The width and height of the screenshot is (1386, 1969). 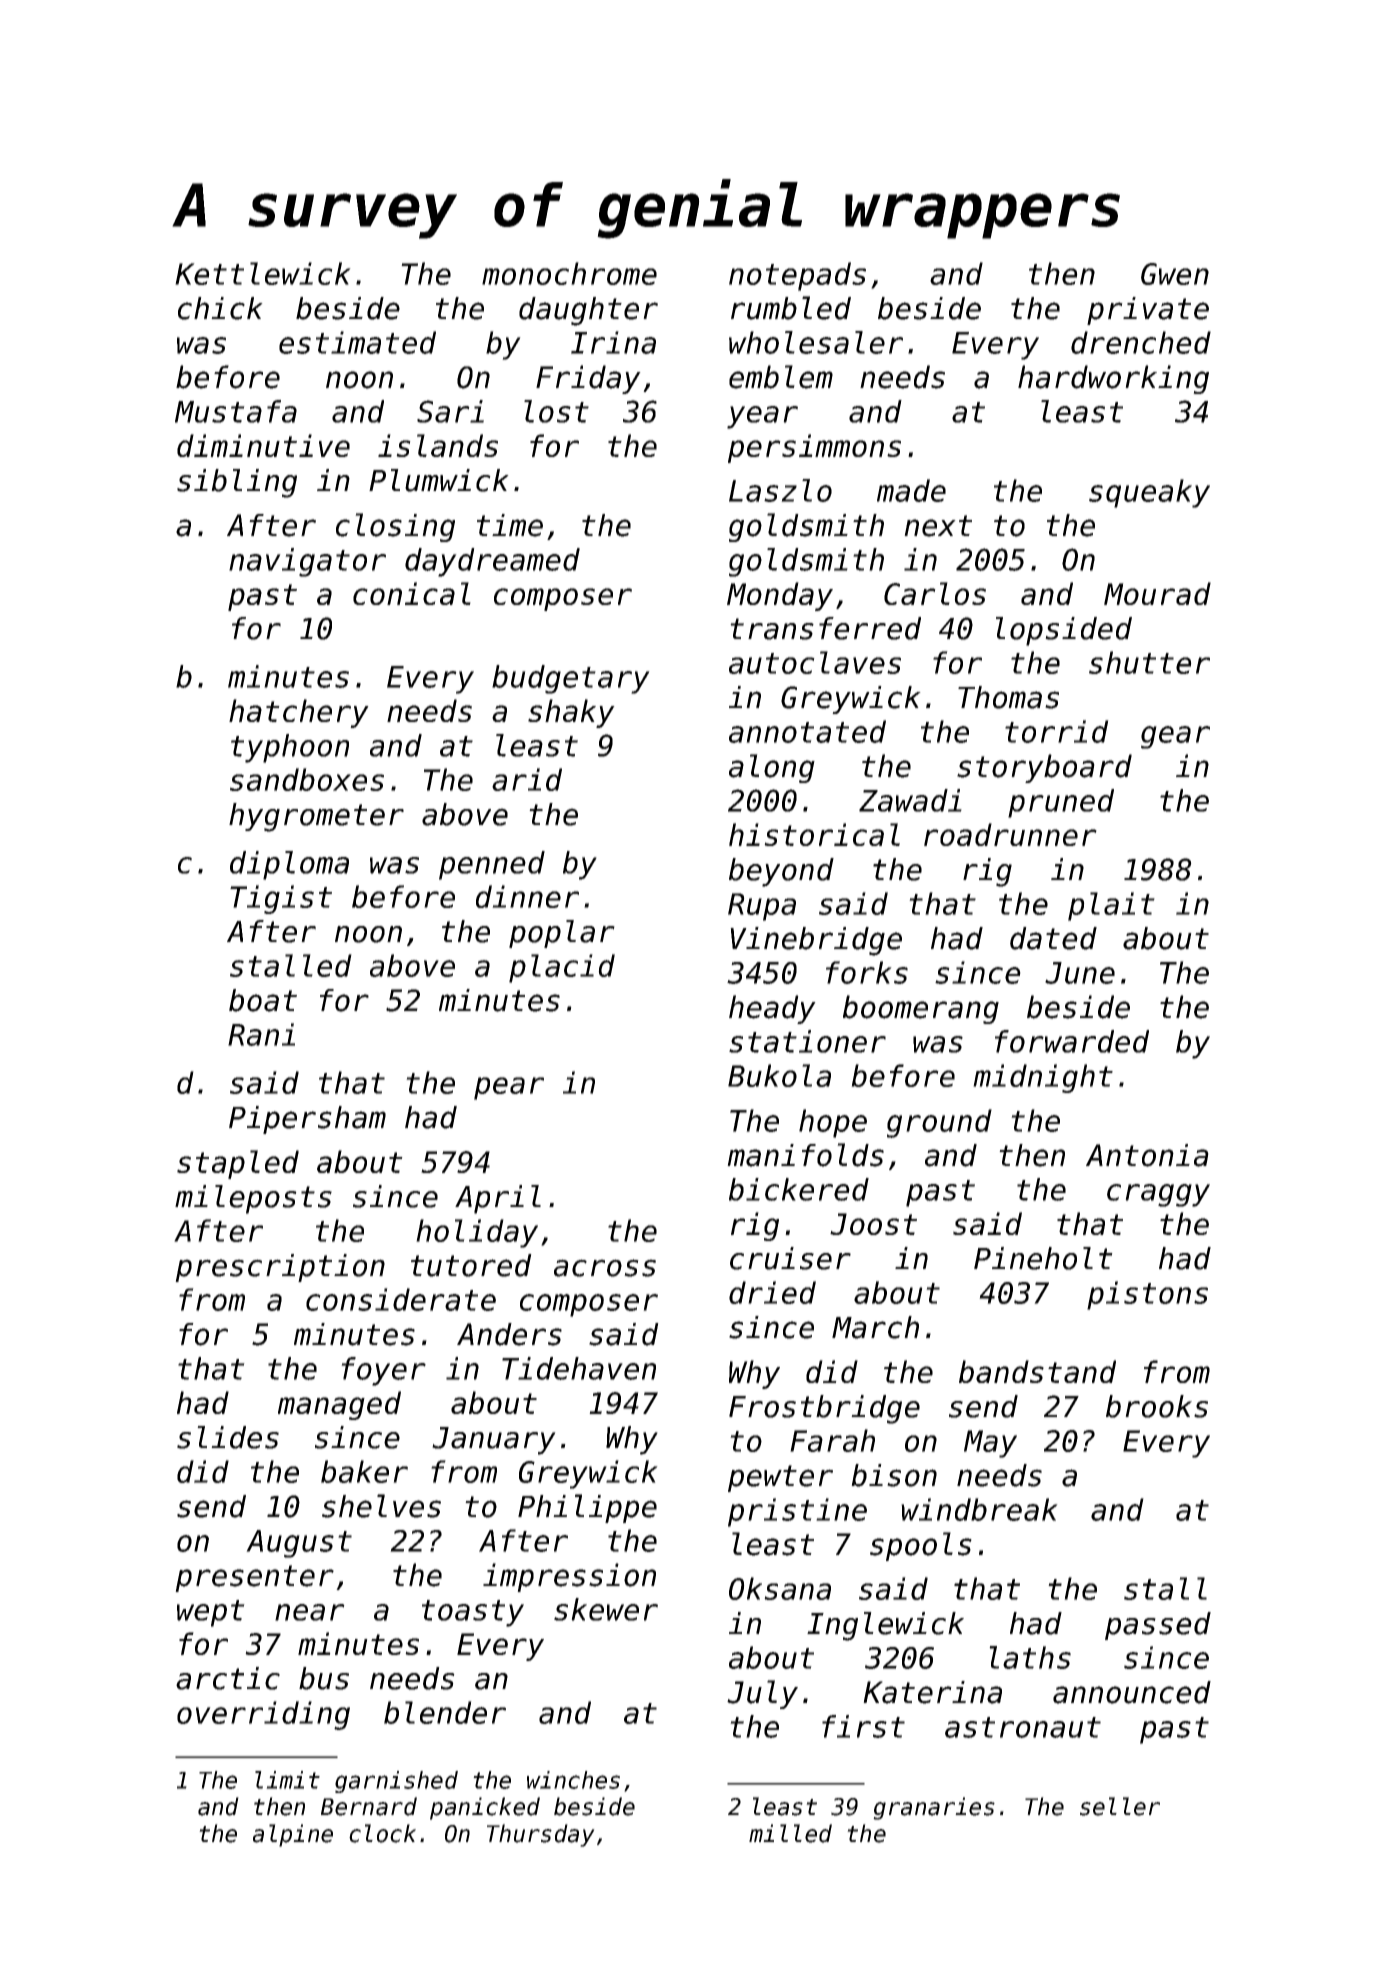 What do you see at coordinates (762, 907) in the screenshot?
I see `Rupa` at bounding box center [762, 907].
